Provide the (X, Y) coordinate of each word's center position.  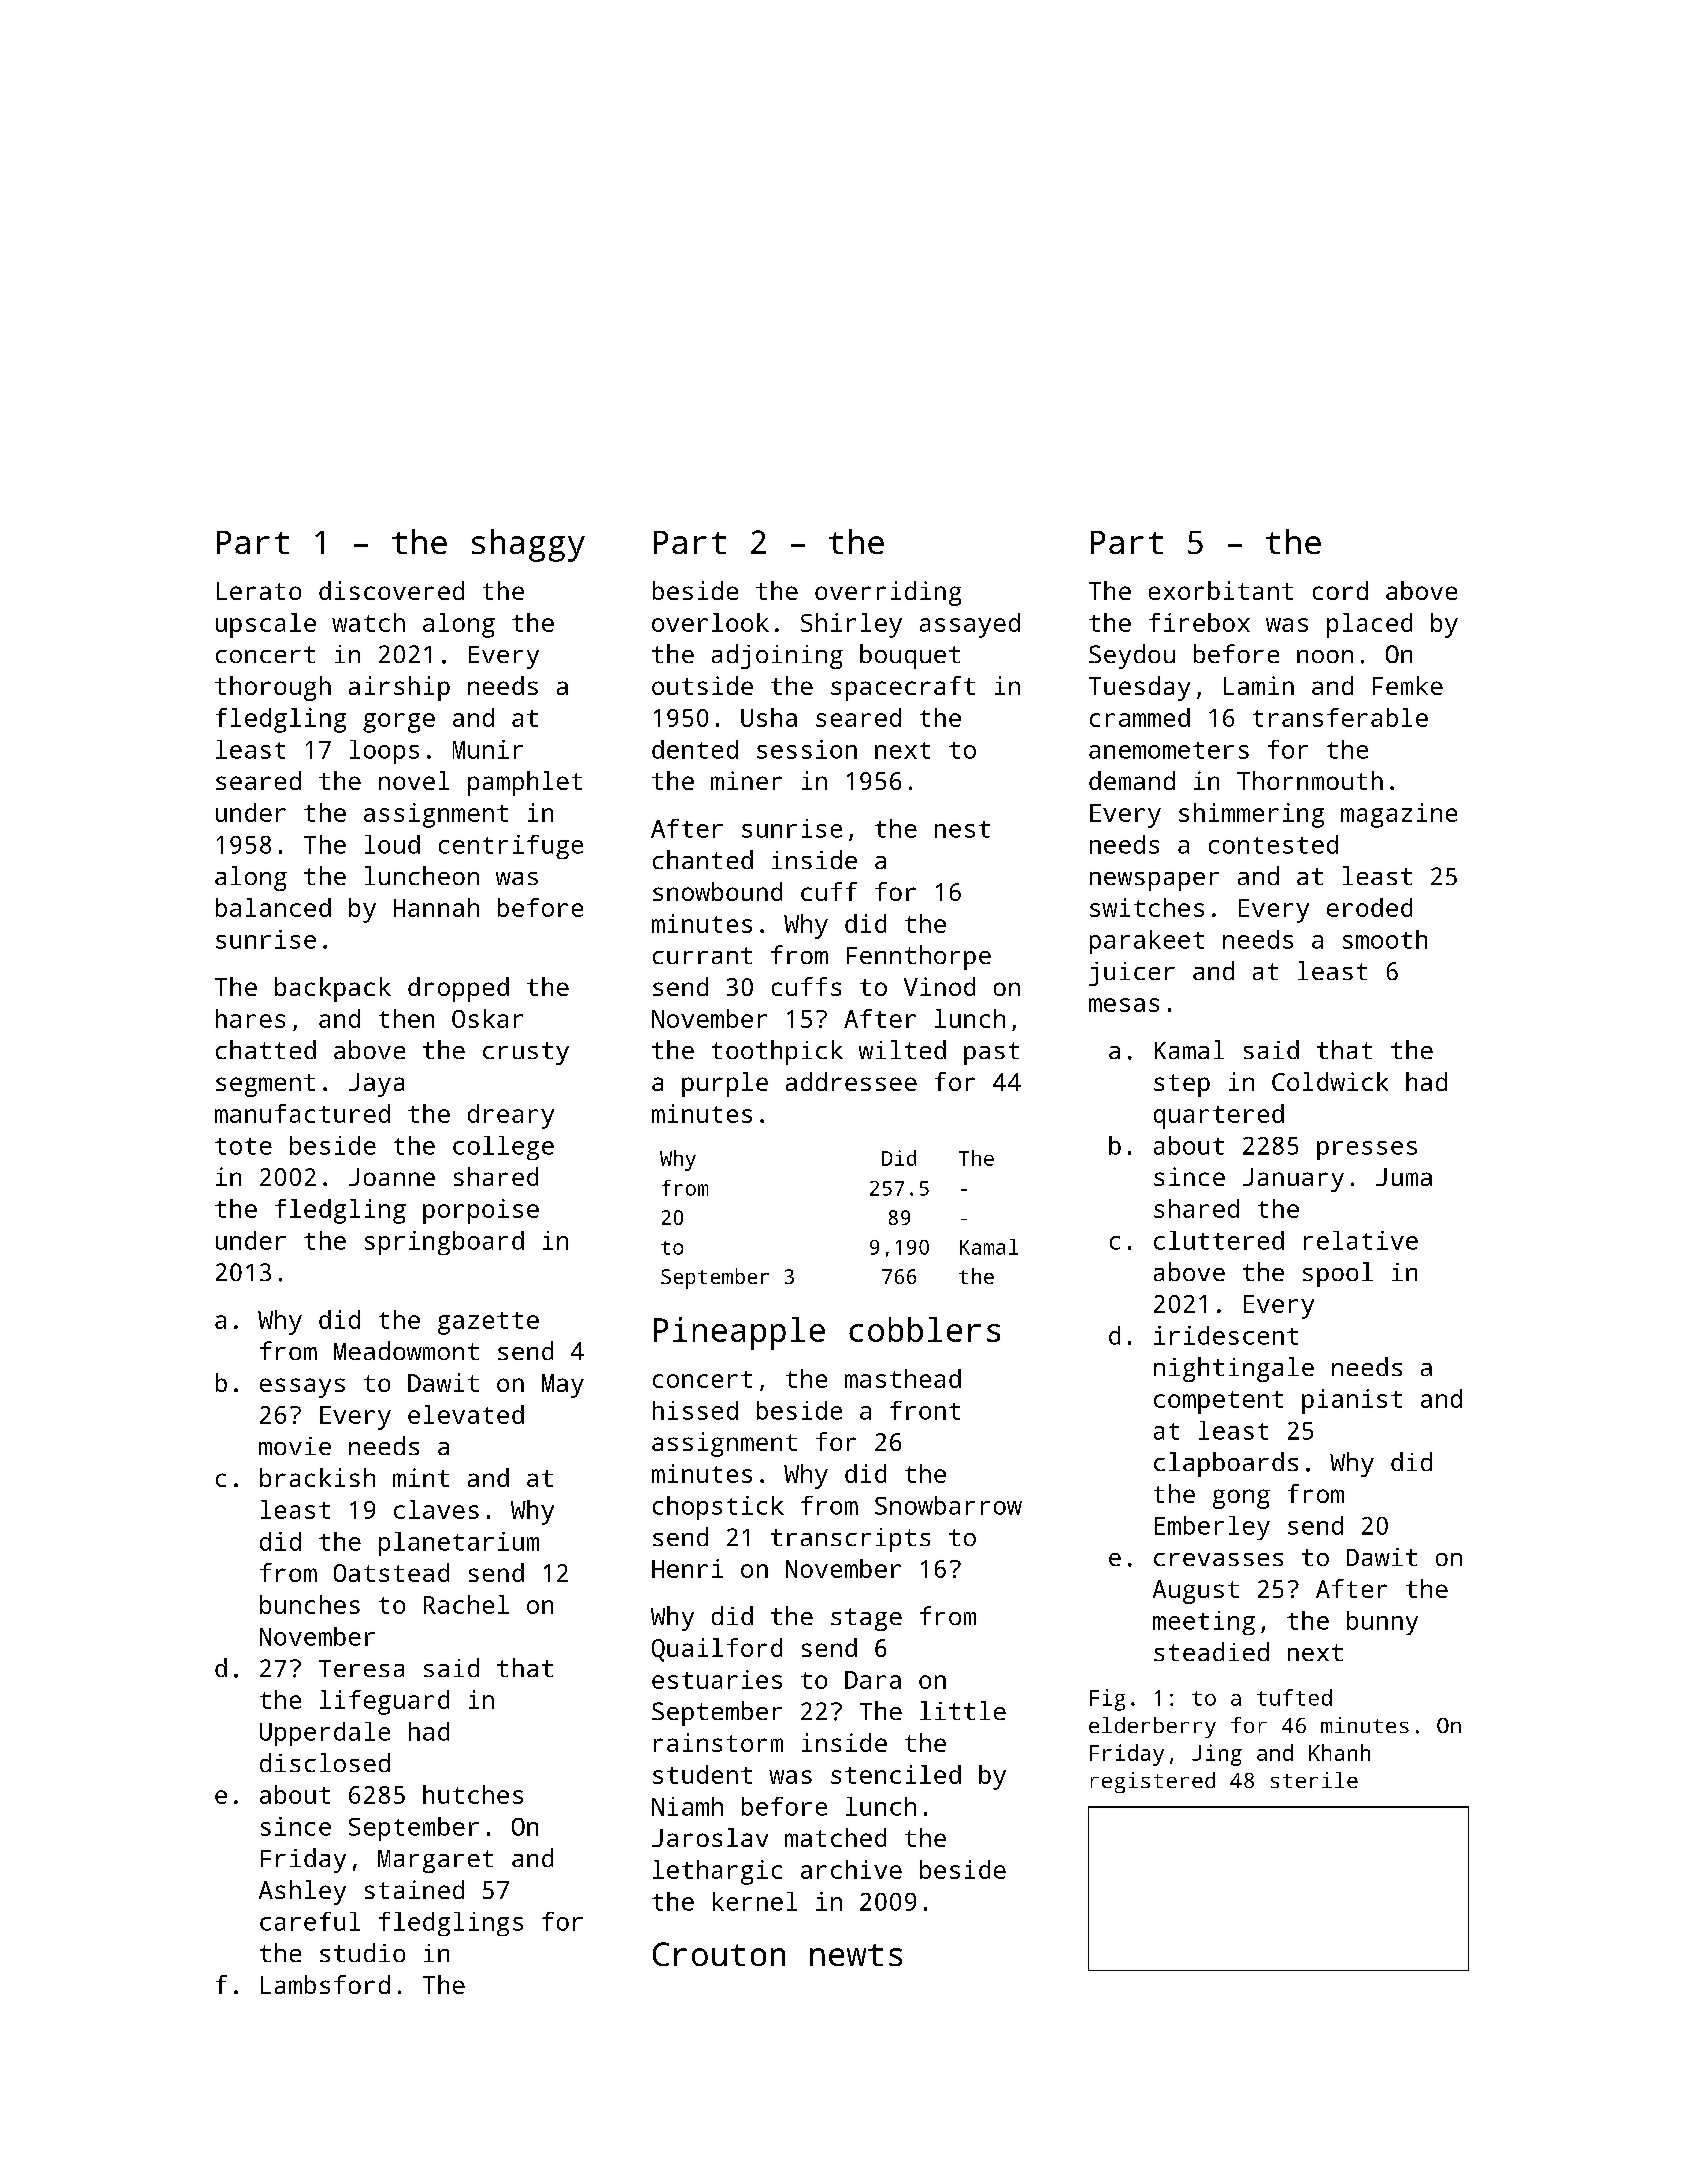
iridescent (1226, 1335)
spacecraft (903, 688)
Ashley (302, 1892)
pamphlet (525, 783)
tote (243, 1146)
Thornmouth (1310, 780)
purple (725, 1084)
